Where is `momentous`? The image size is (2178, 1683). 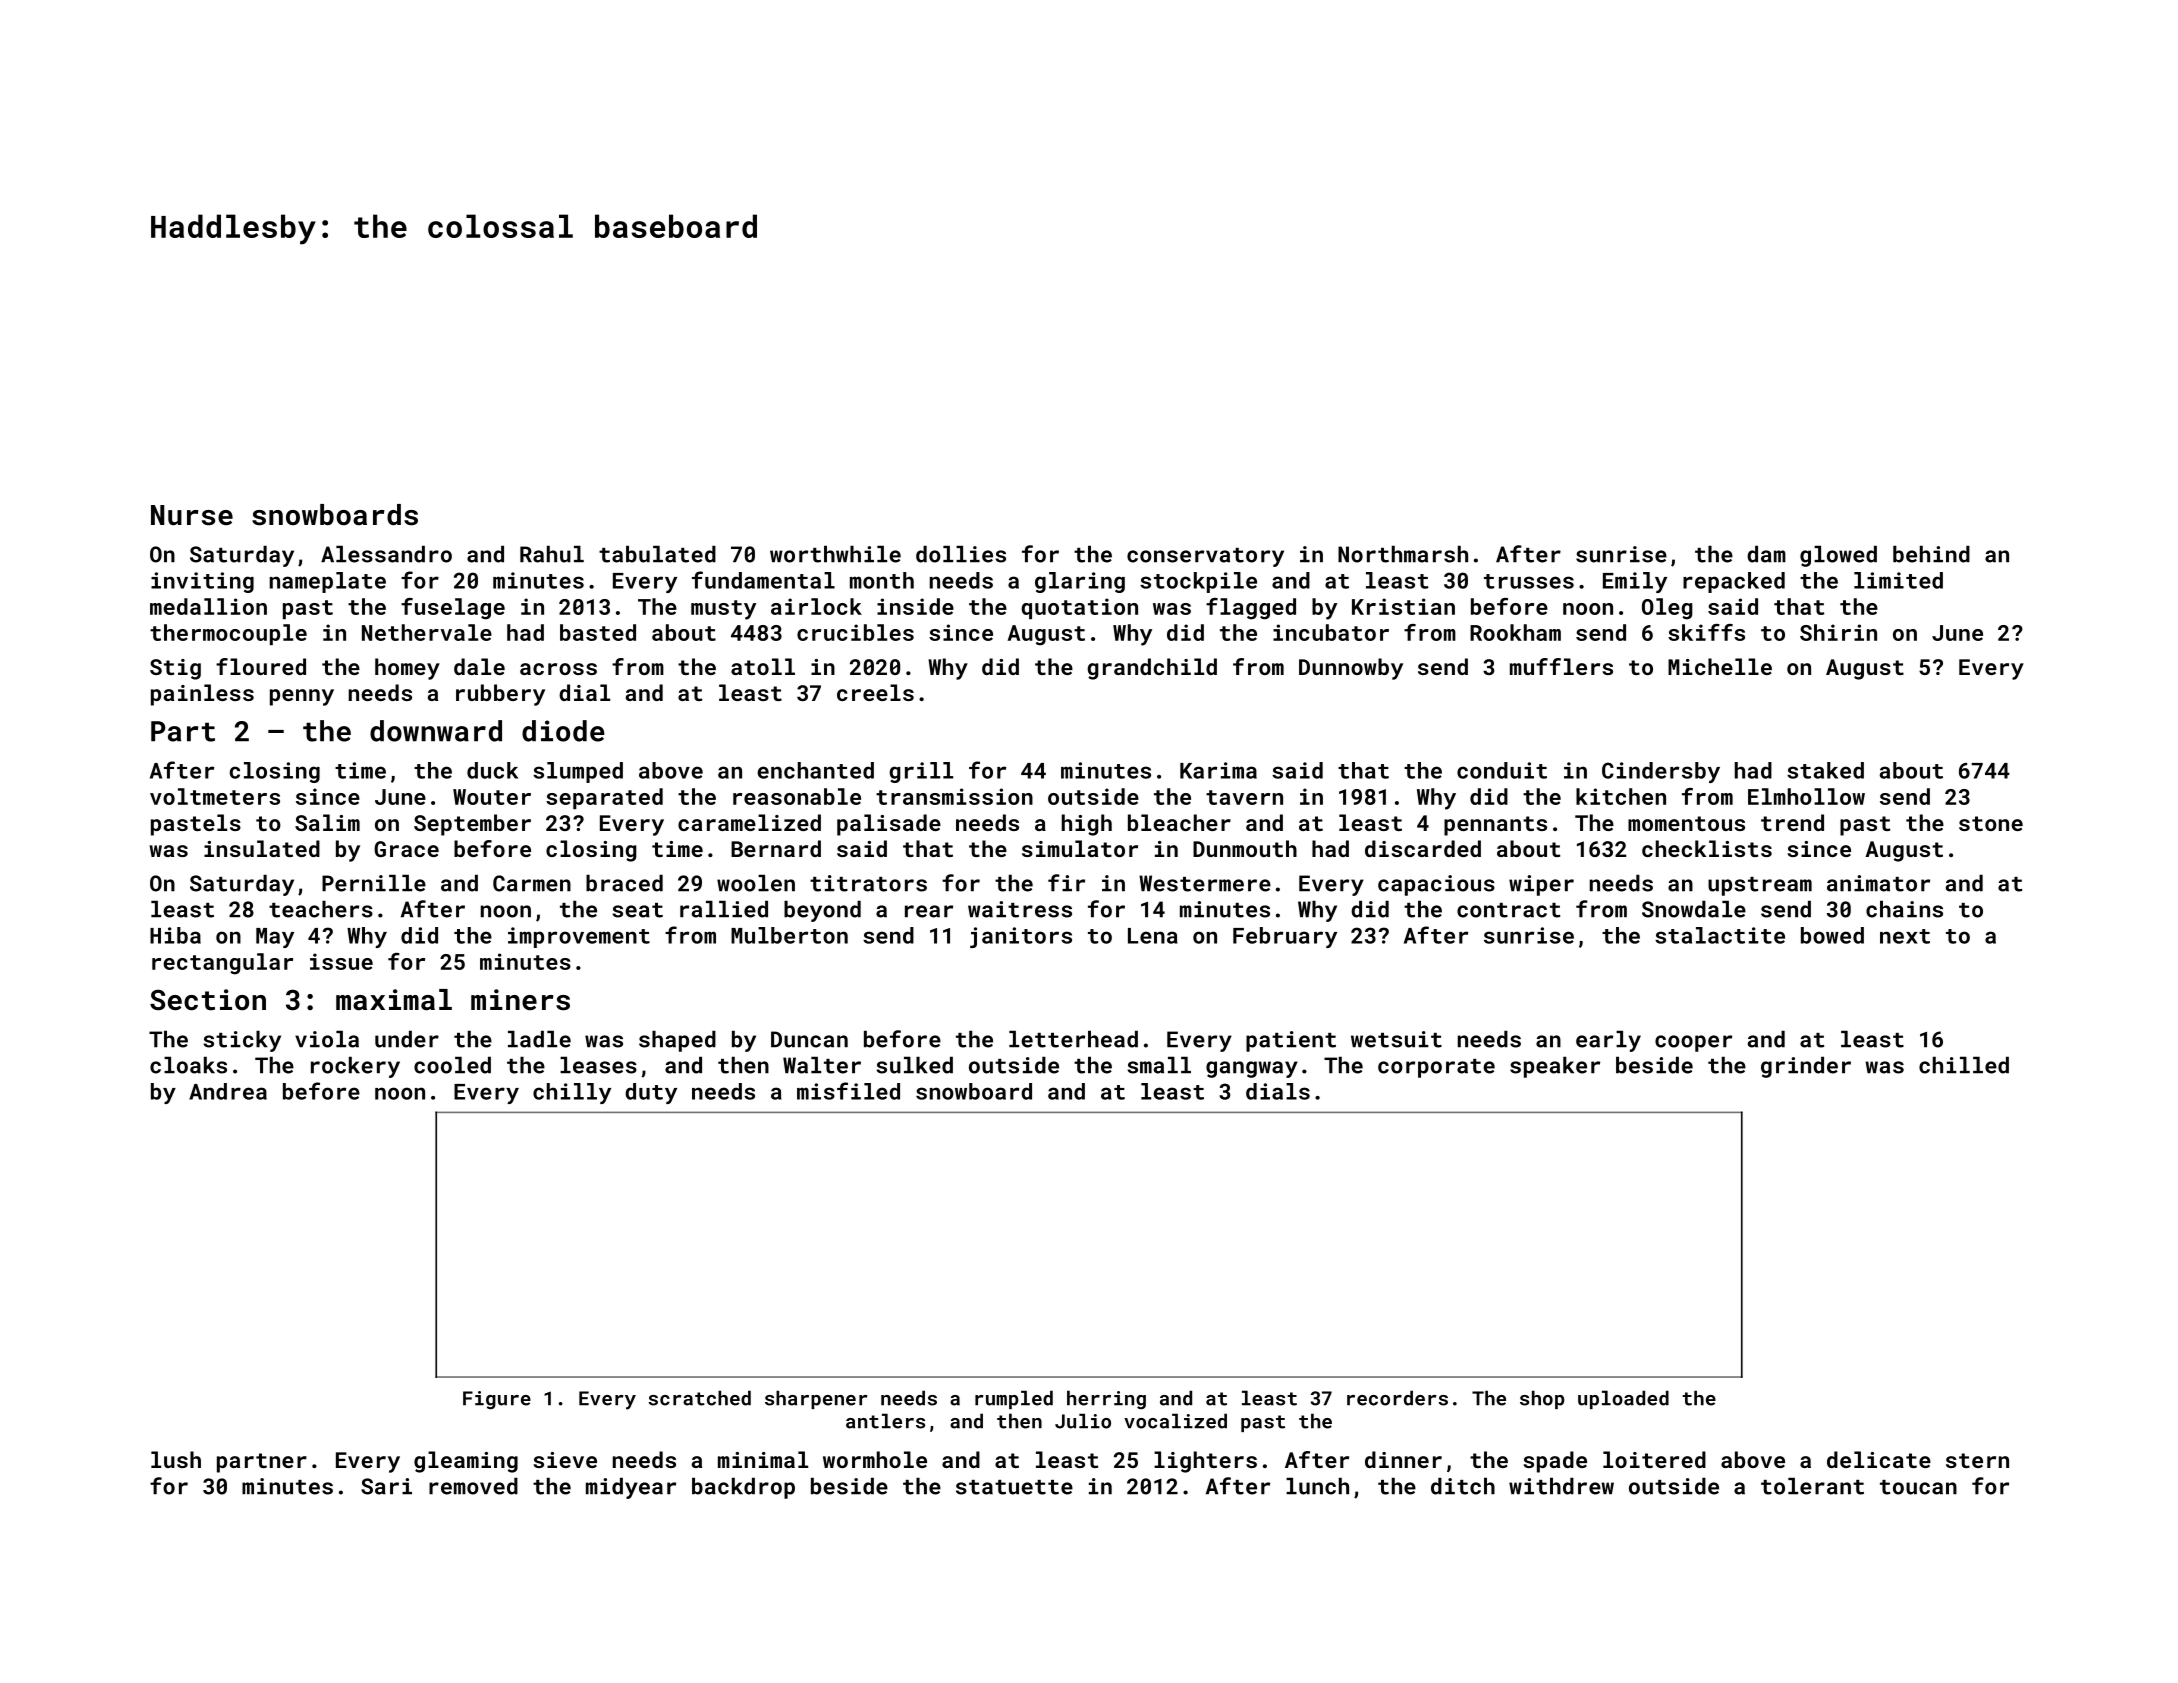 momentous is located at coordinates (1686, 823).
